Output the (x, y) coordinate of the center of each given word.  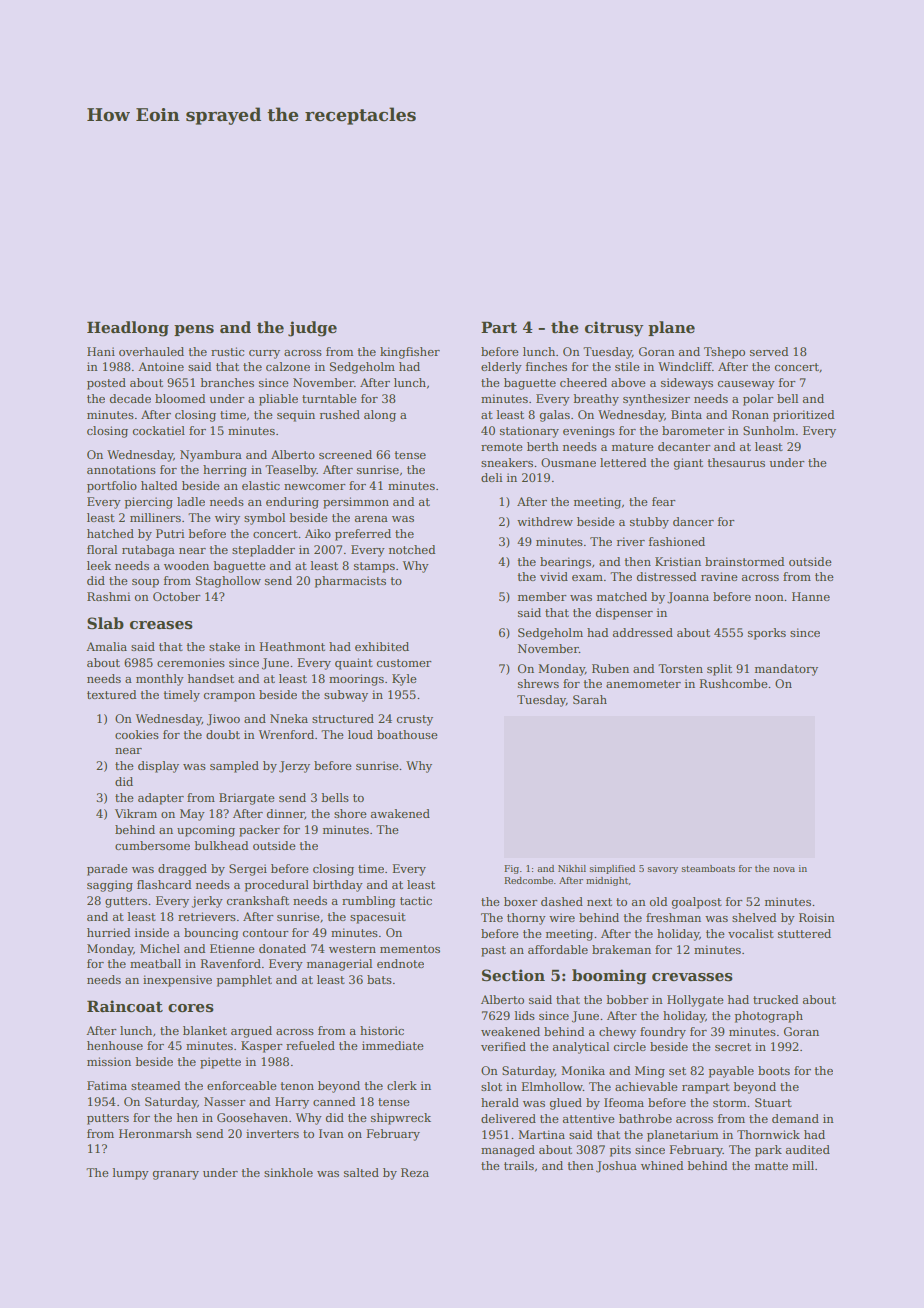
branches (227, 382)
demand (795, 1118)
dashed (562, 901)
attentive (589, 1118)
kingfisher (410, 353)
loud (360, 734)
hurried (108, 932)
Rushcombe (733, 683)
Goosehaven (252, 1117)
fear (664, 501)
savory (663, 870)
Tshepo (724, 353)
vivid (554, 576)
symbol (264, 519)
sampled (234, 767)
